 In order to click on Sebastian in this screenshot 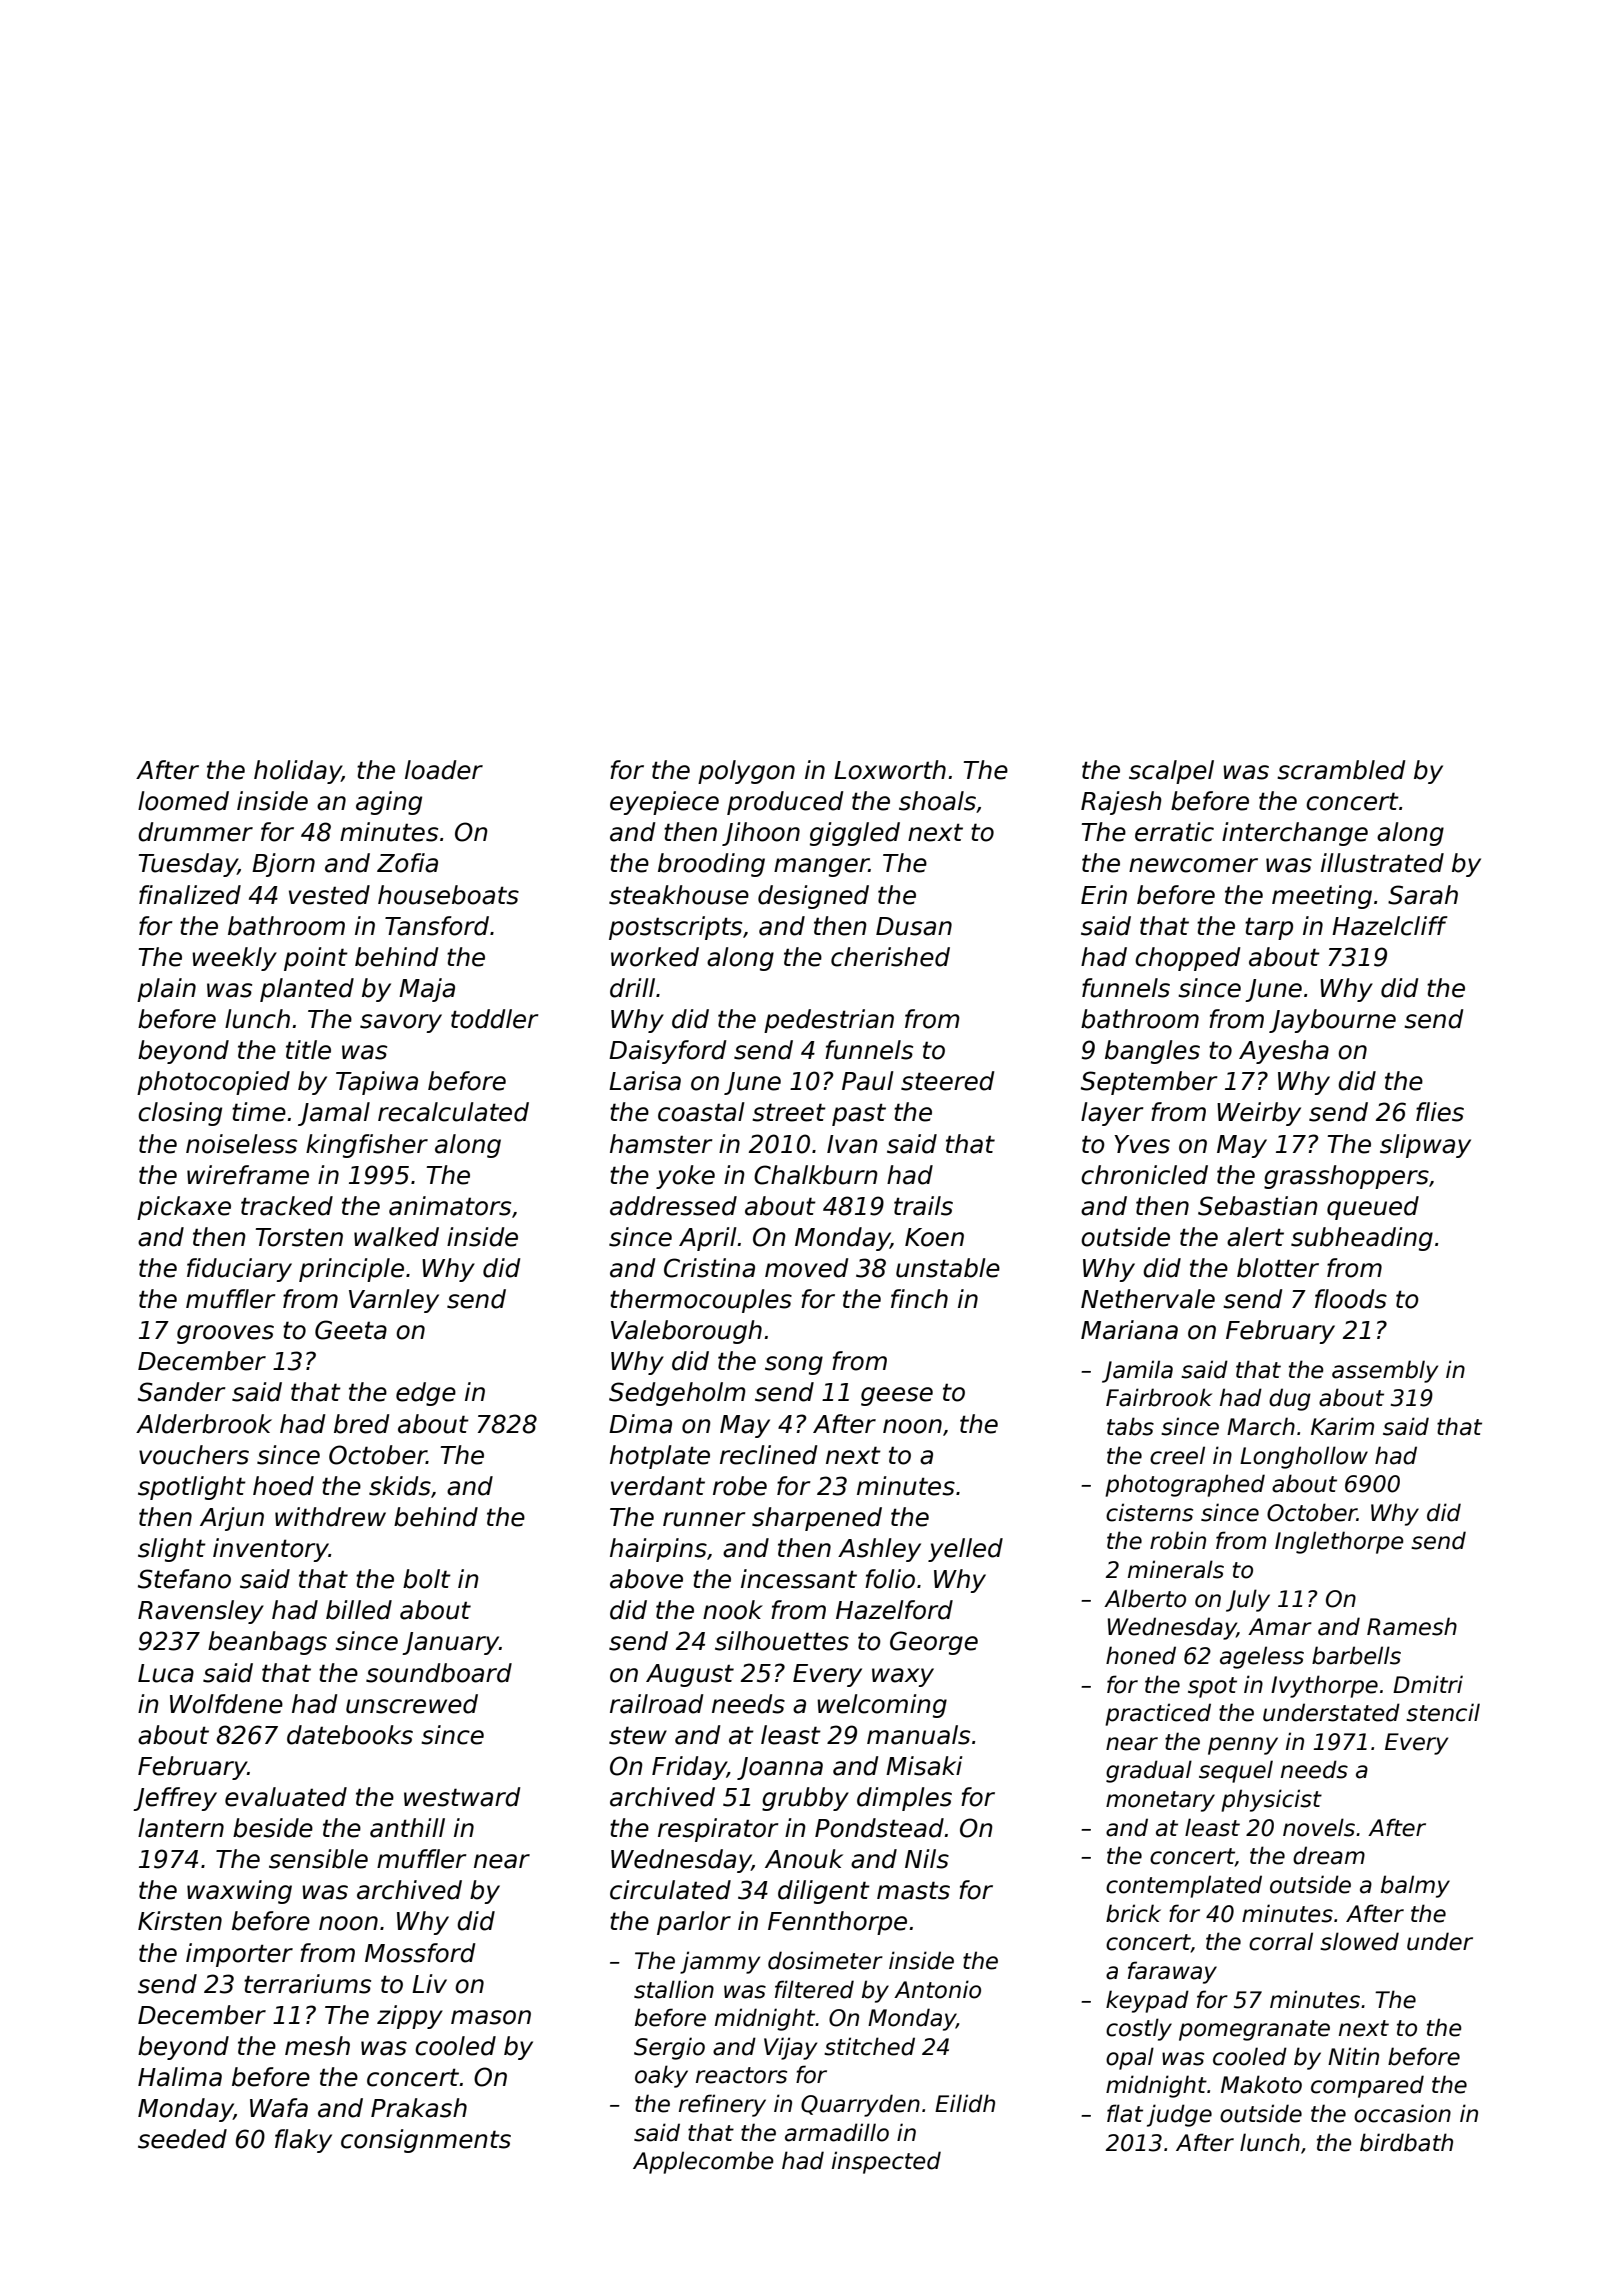, I will do `click(1258, 1206)`.
